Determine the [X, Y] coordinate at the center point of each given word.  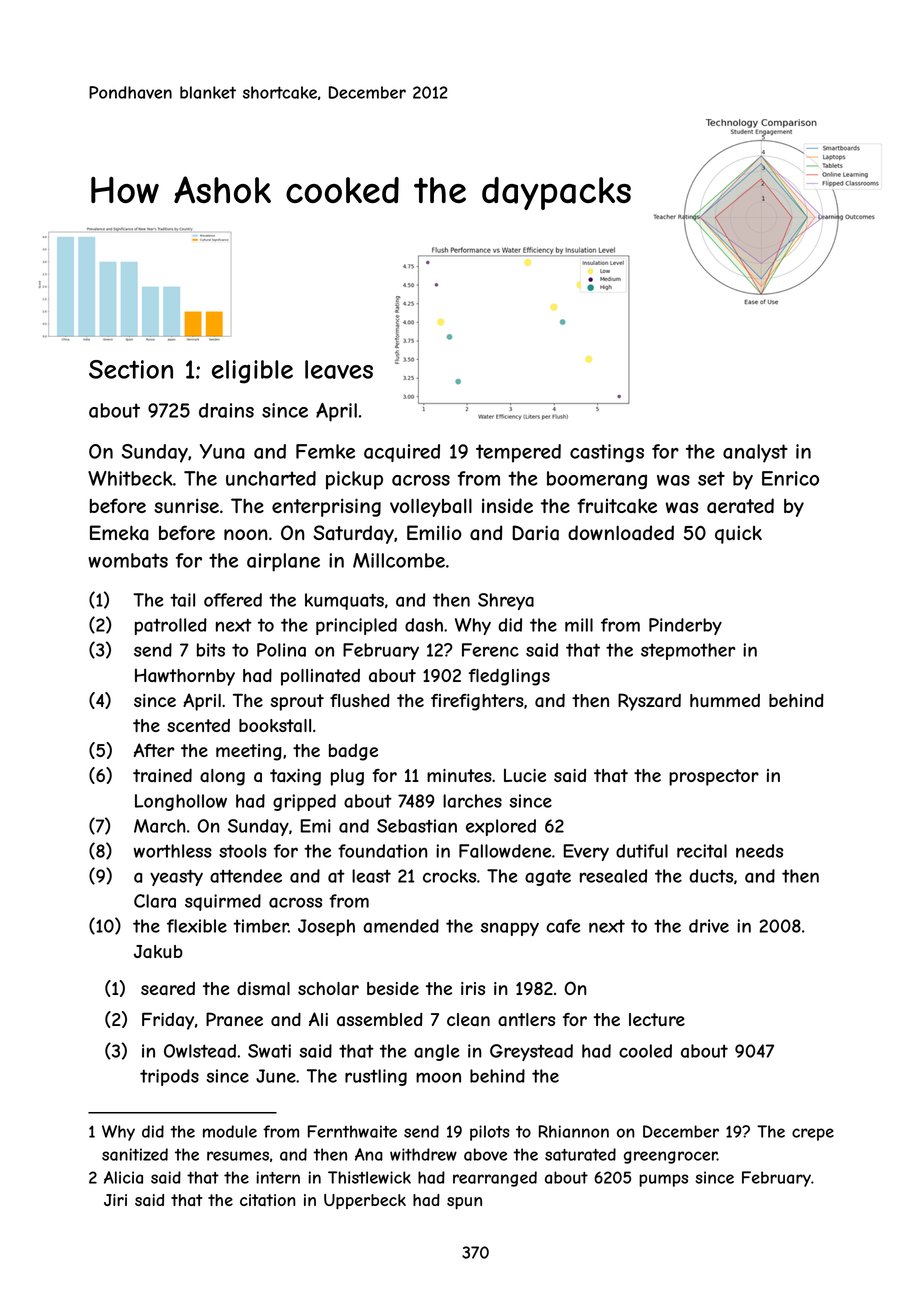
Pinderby [685, 626]
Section [131, 369]
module [230, 1131]
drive [709, 926]
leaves [339, 369]
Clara [155, 901]
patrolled [171, 626]
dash [424, 625]
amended [401, 926]
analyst [755, 453]
